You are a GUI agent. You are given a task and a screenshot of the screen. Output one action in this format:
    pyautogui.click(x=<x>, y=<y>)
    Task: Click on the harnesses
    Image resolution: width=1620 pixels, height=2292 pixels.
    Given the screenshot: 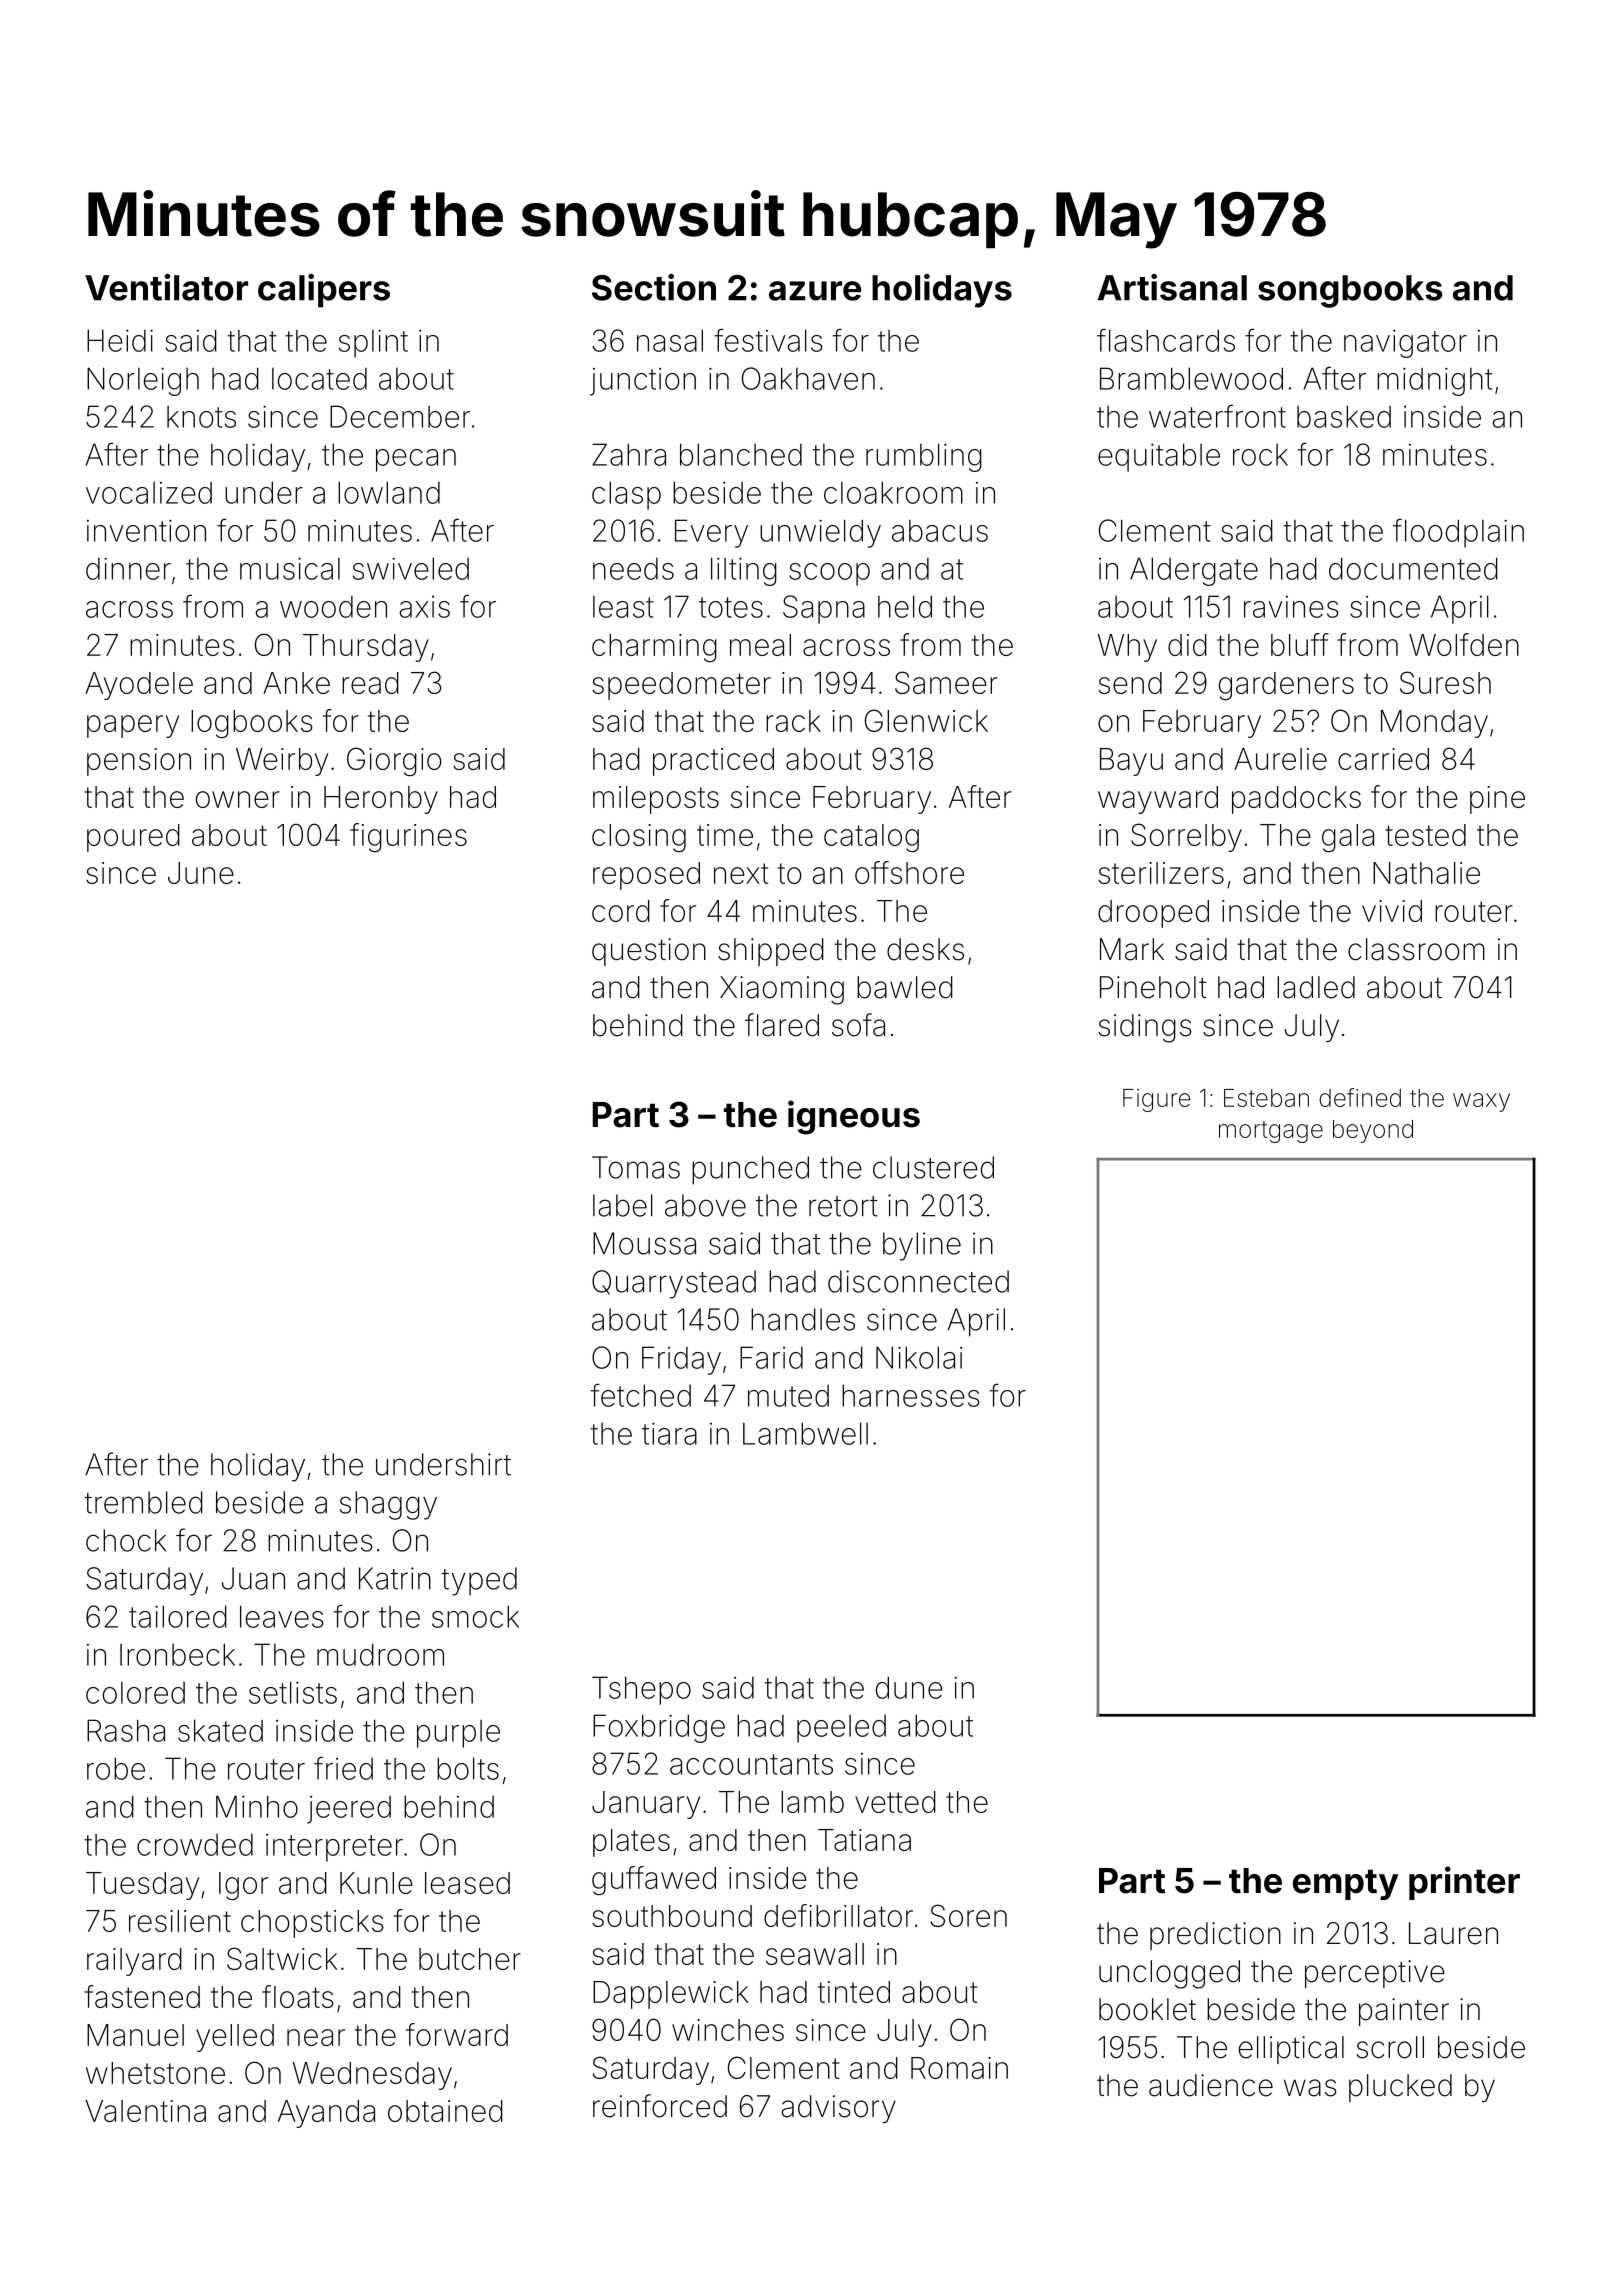 What is the action you would take?
    pyautogui.click(x=911, y=1395)
